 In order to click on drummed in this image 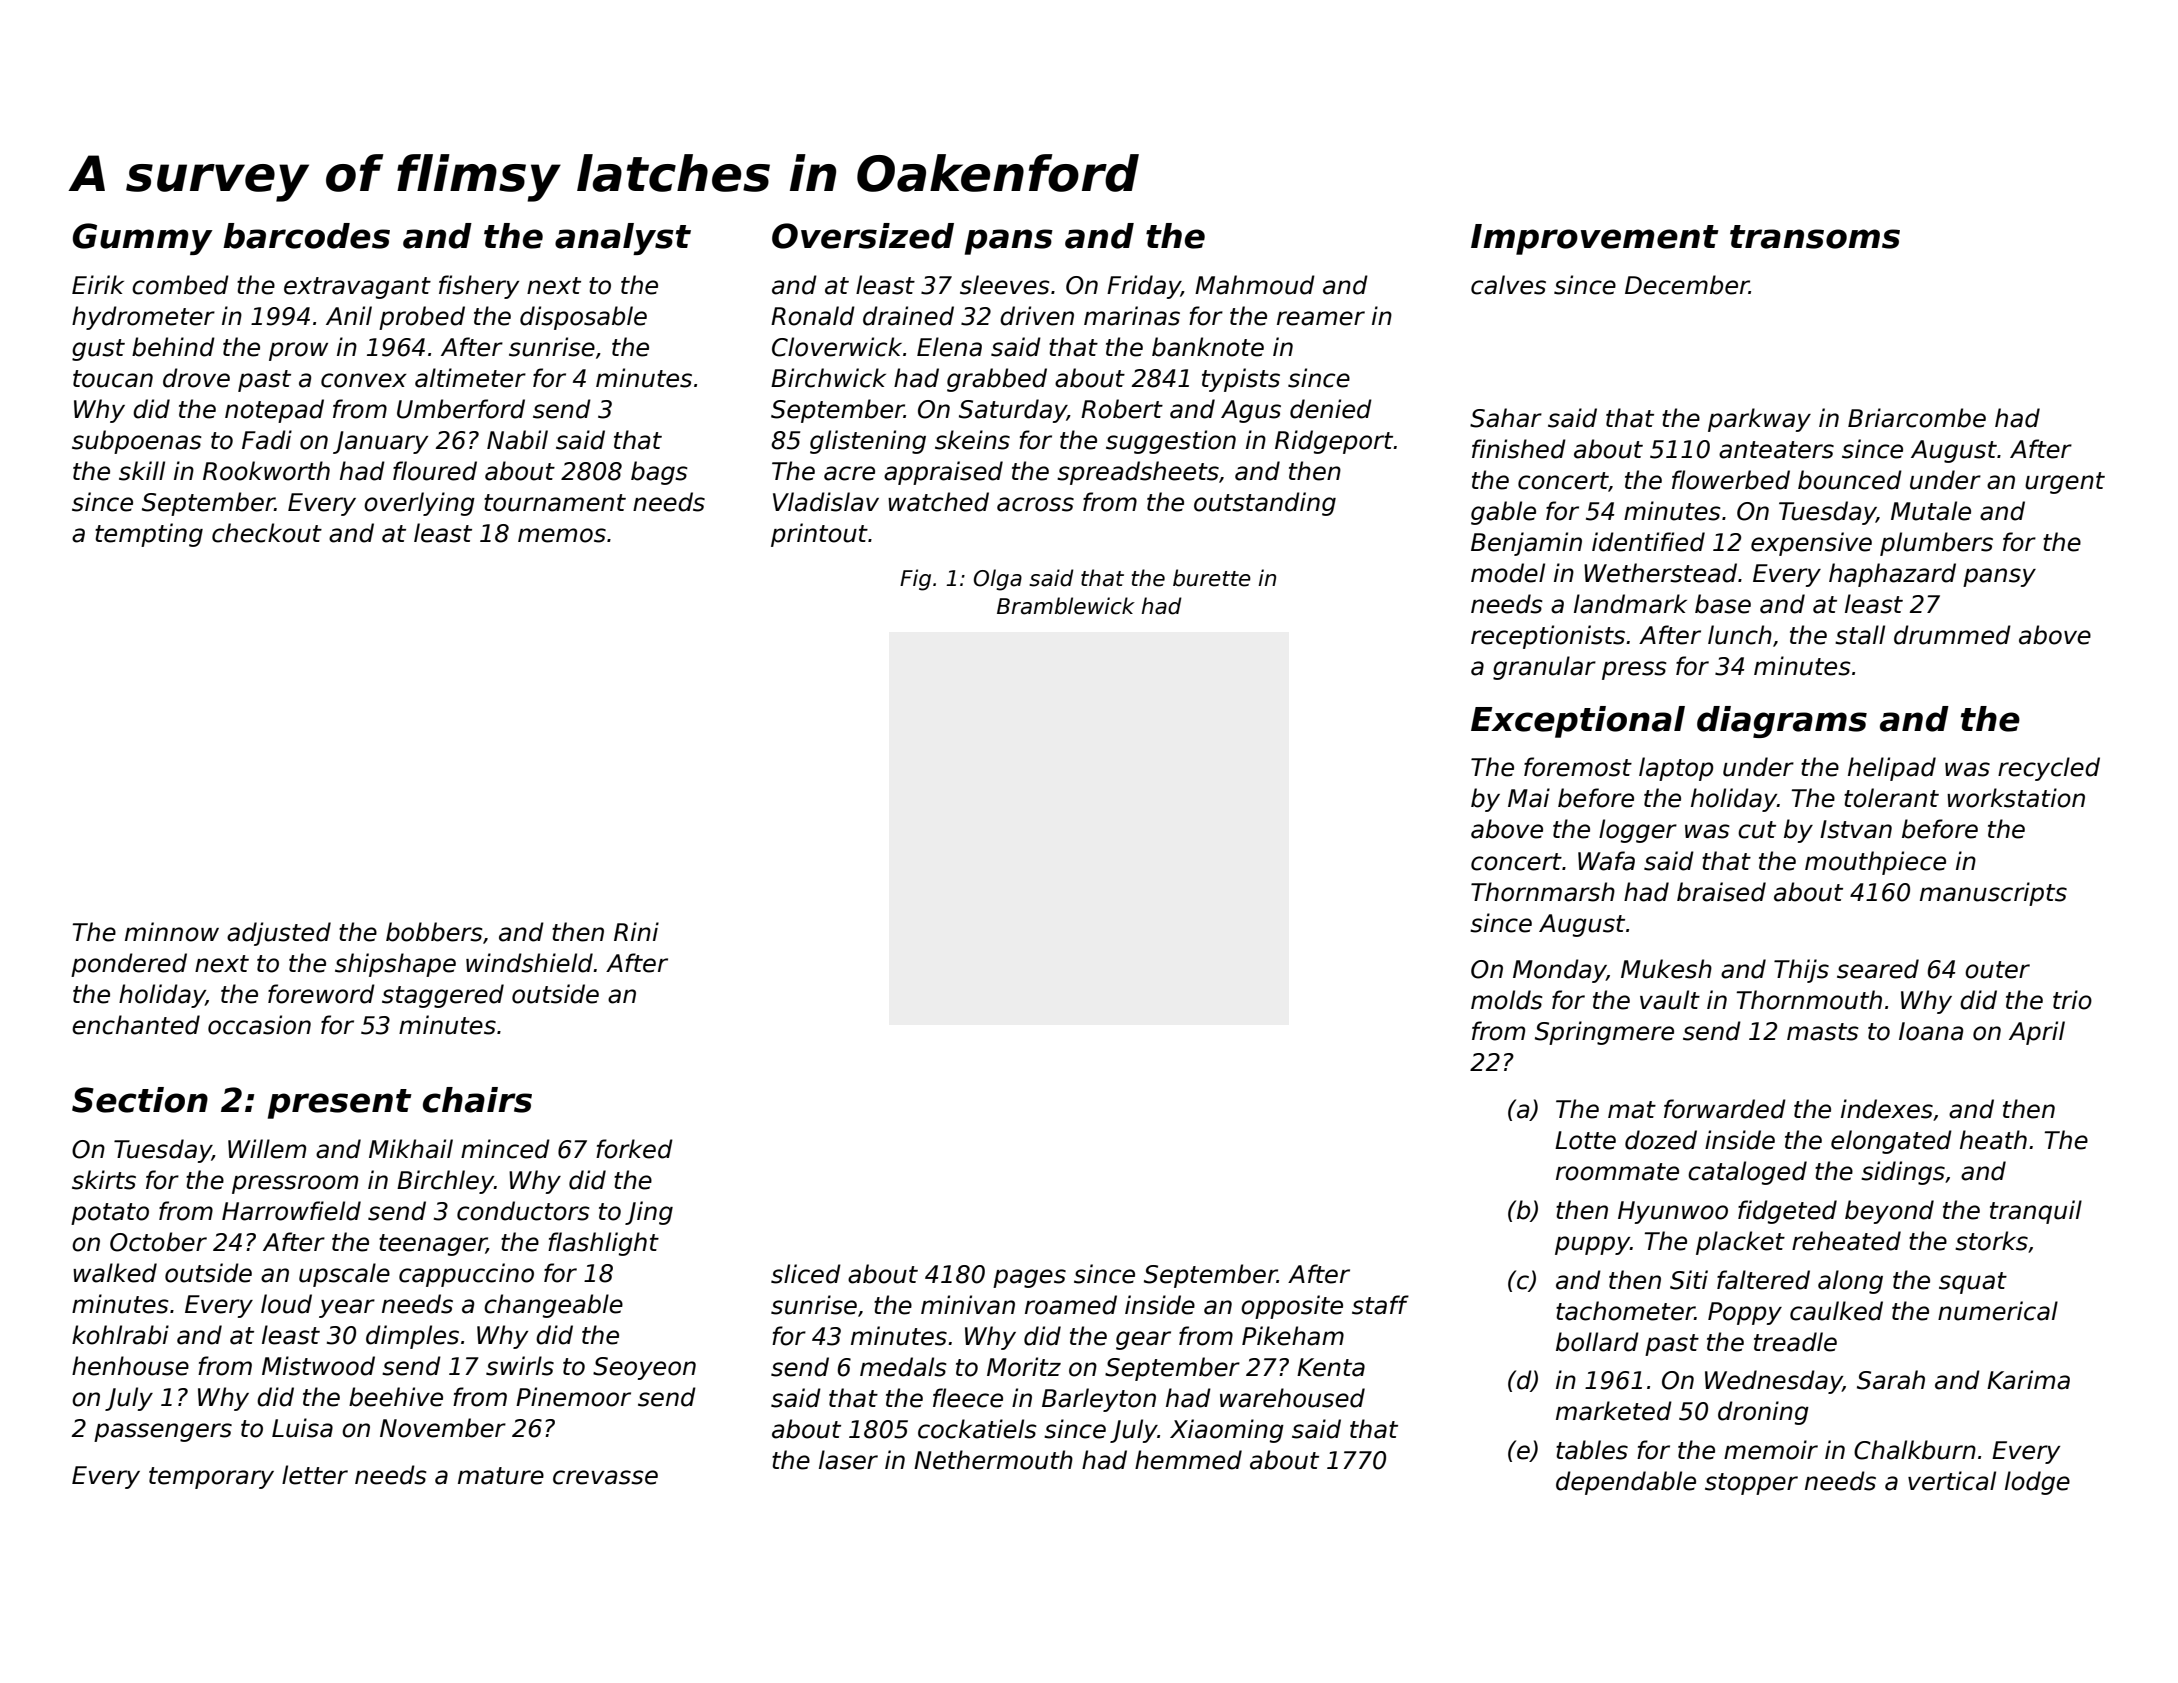, I will do `click(1952, 635)`.
